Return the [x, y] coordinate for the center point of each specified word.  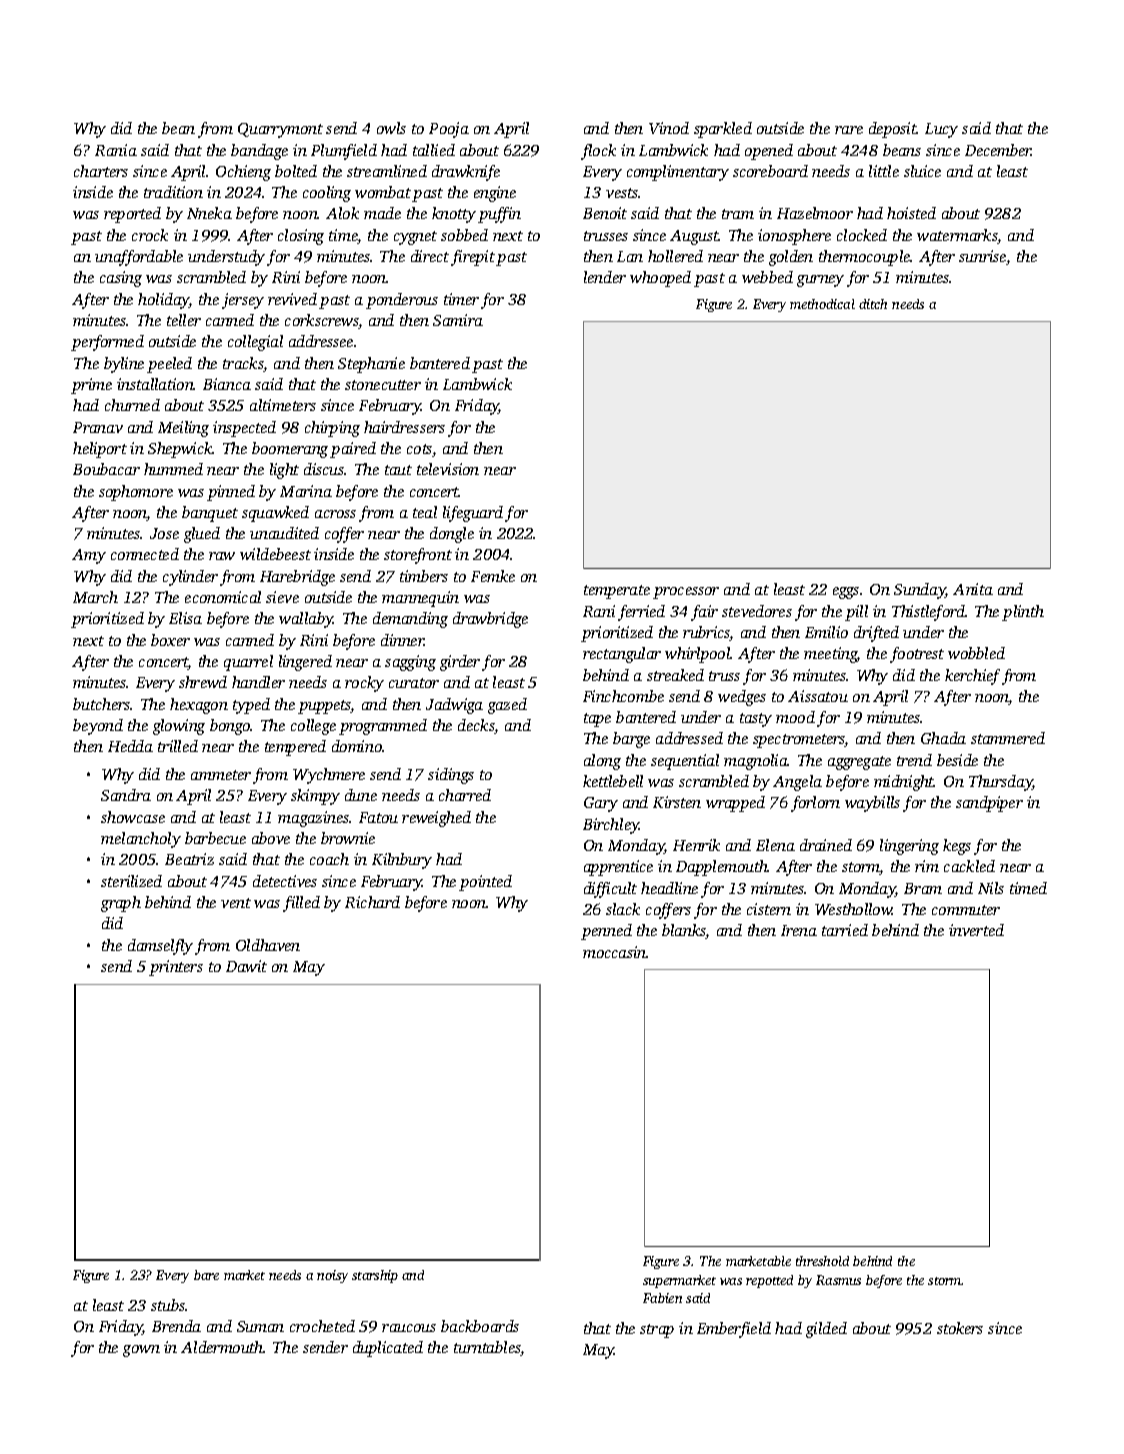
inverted [976, 930]
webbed [767, 277]
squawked [275, 514]
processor [686, 593]
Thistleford [928, 613]
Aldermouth [222, 1347]
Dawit [246, 966]
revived [292, 299]
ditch [873, 304]
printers [176, 968]
